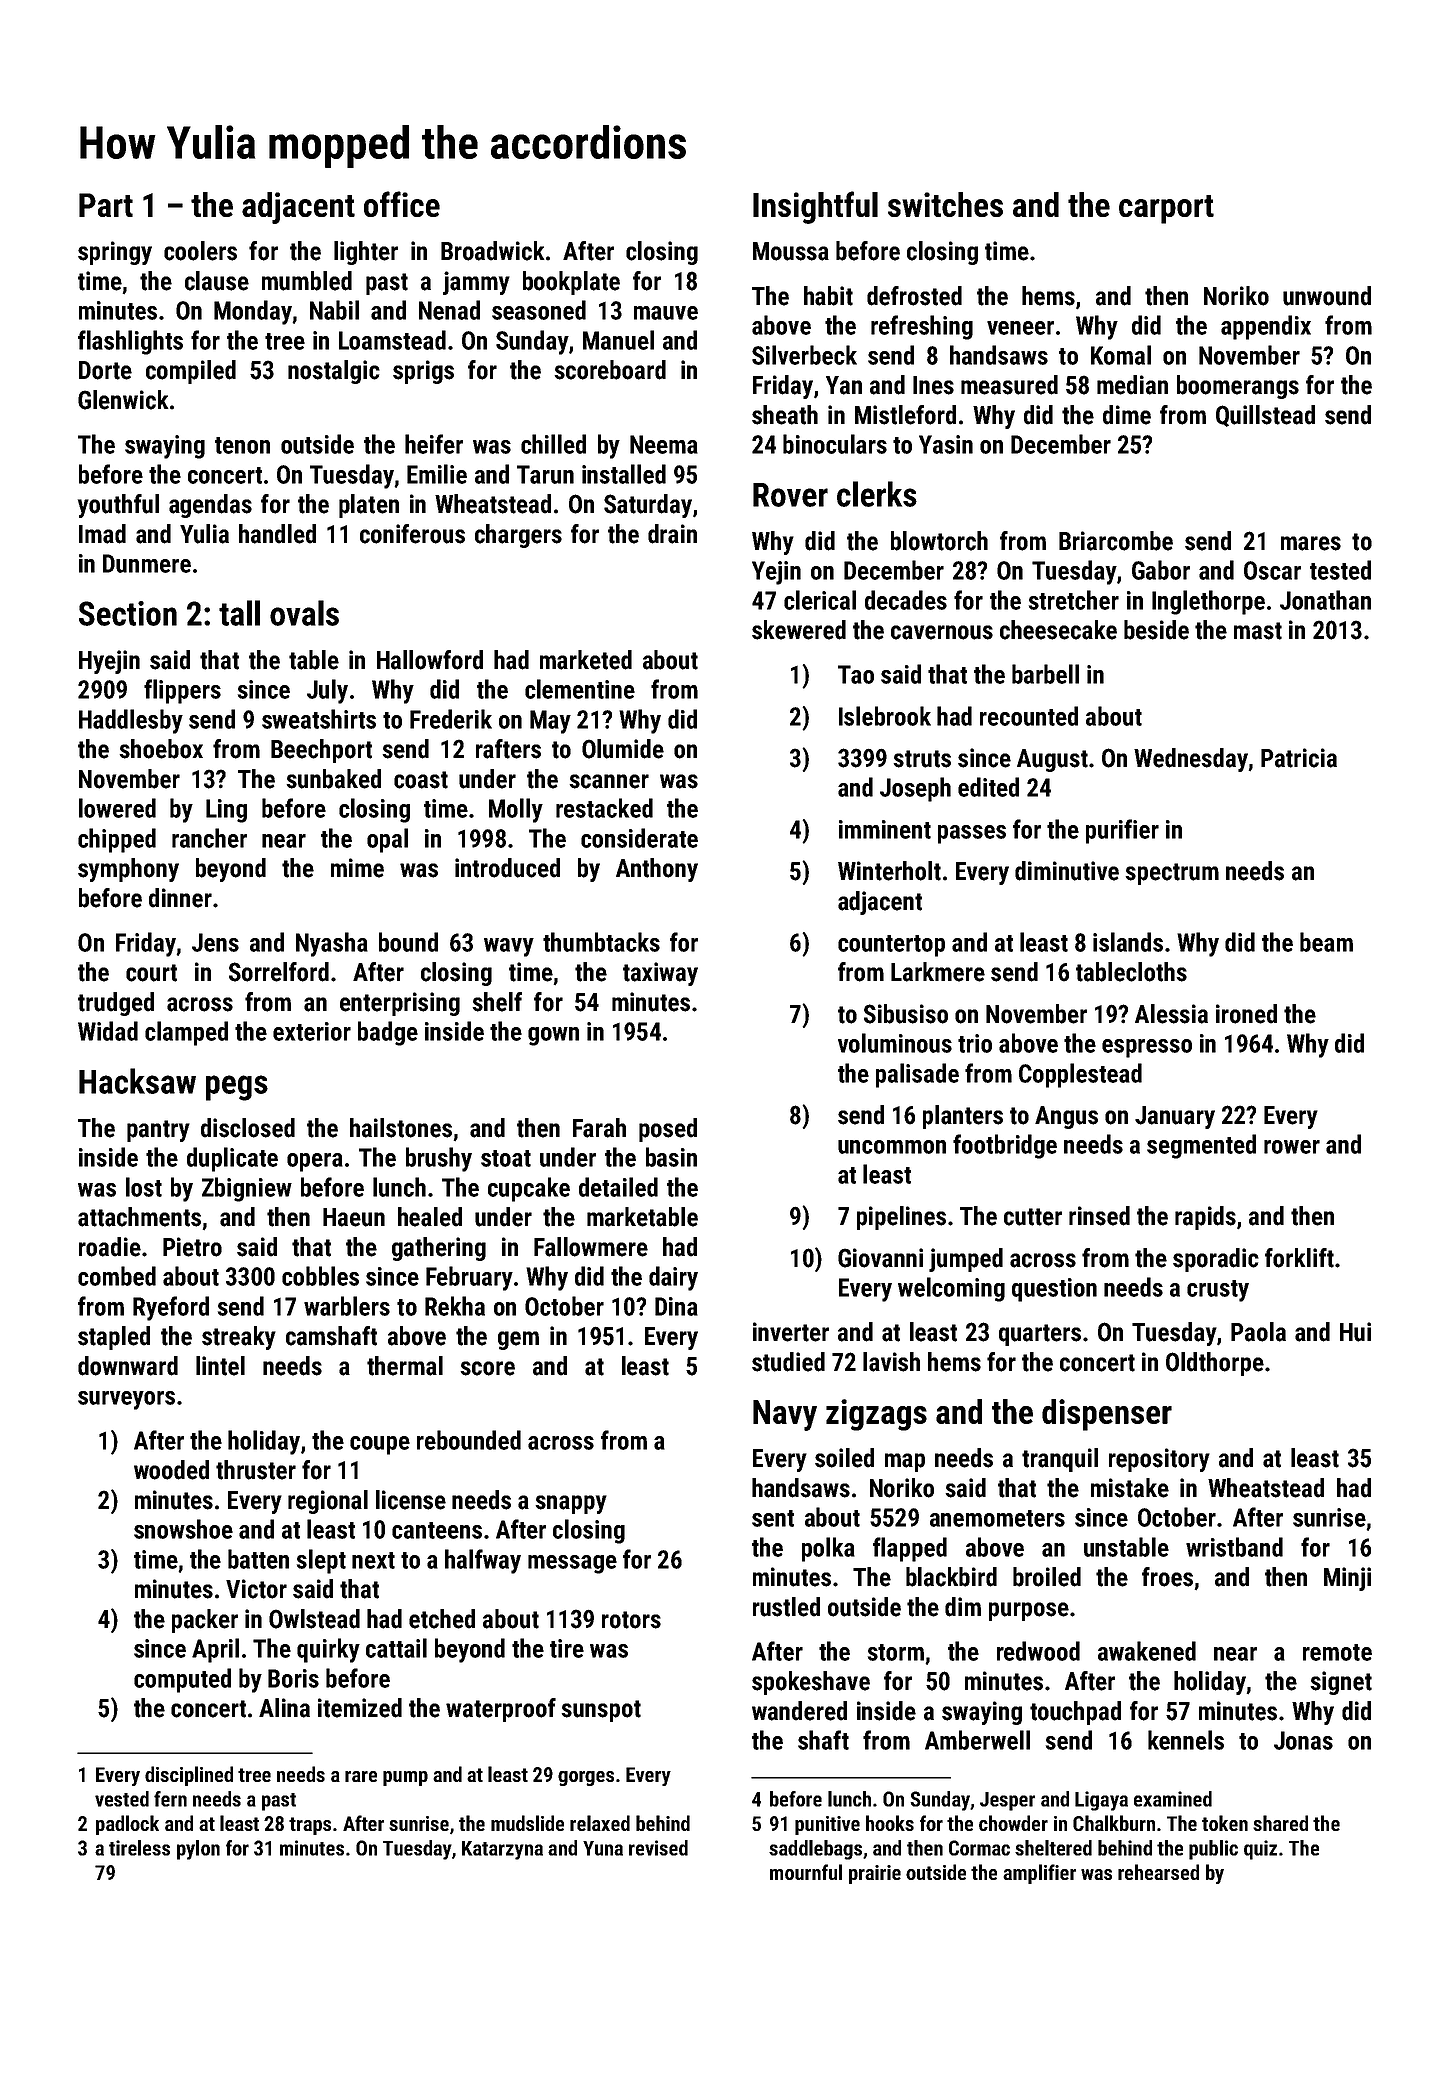 This page has width=1450, height=2100. I want to click on bookplate, so click(571, 283).
